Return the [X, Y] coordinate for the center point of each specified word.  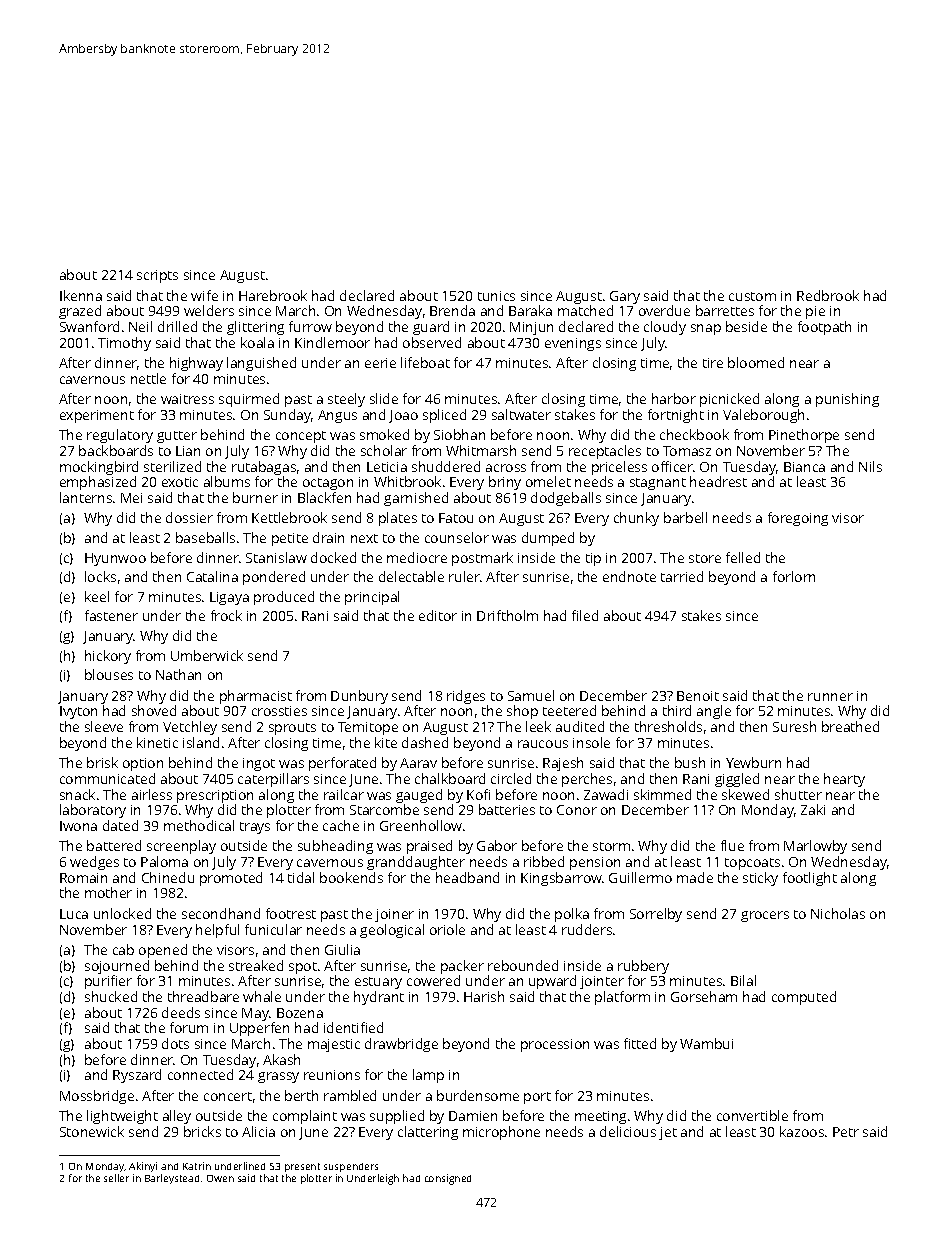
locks [100, 576]
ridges [466, 697]
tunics [496, 296]
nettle [148, 378]
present [302, 1167]
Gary [625, 297]
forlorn [794, 576]
